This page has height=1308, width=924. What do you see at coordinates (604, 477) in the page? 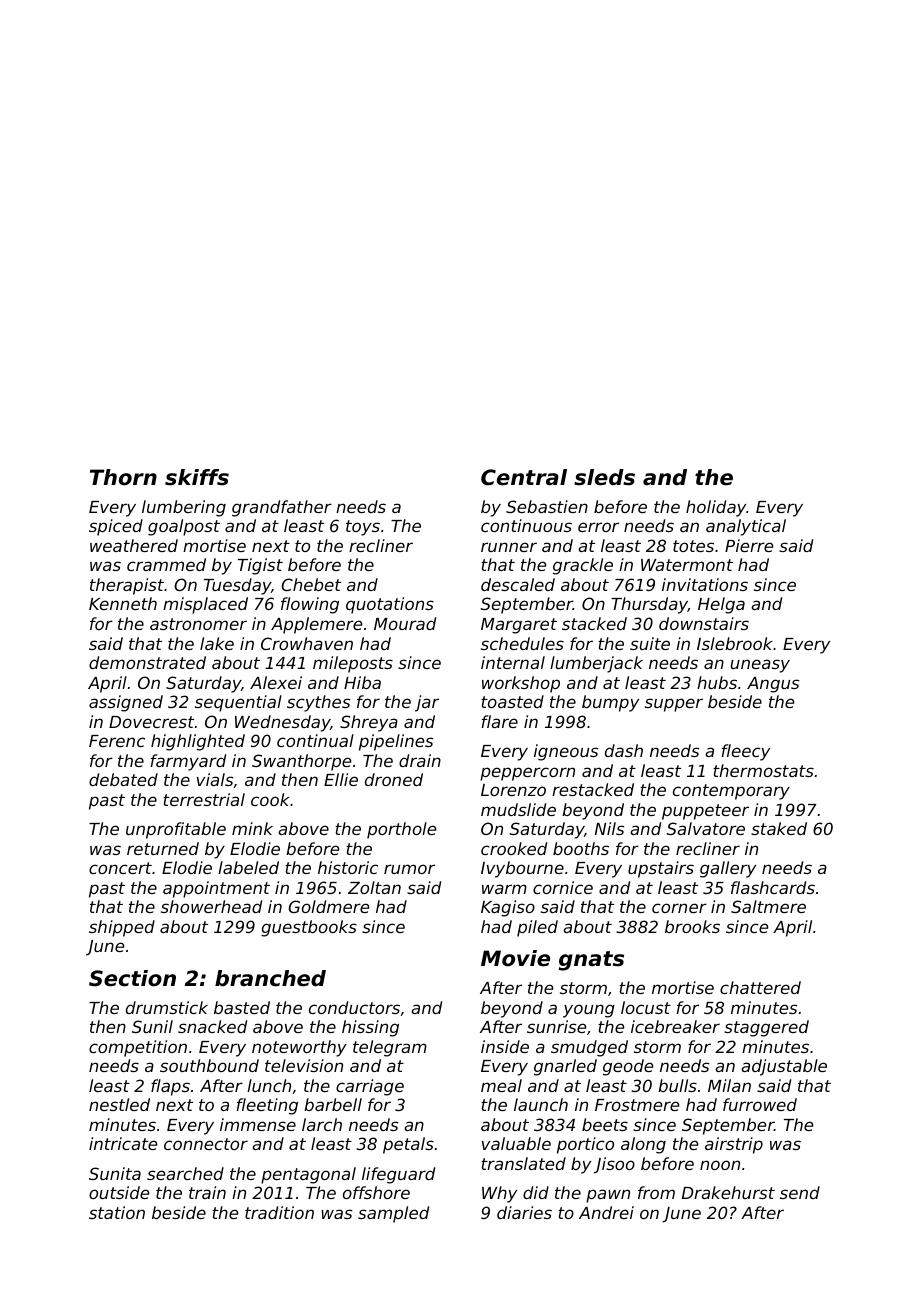
I see `sleds` at bounding box center [604, 477].
